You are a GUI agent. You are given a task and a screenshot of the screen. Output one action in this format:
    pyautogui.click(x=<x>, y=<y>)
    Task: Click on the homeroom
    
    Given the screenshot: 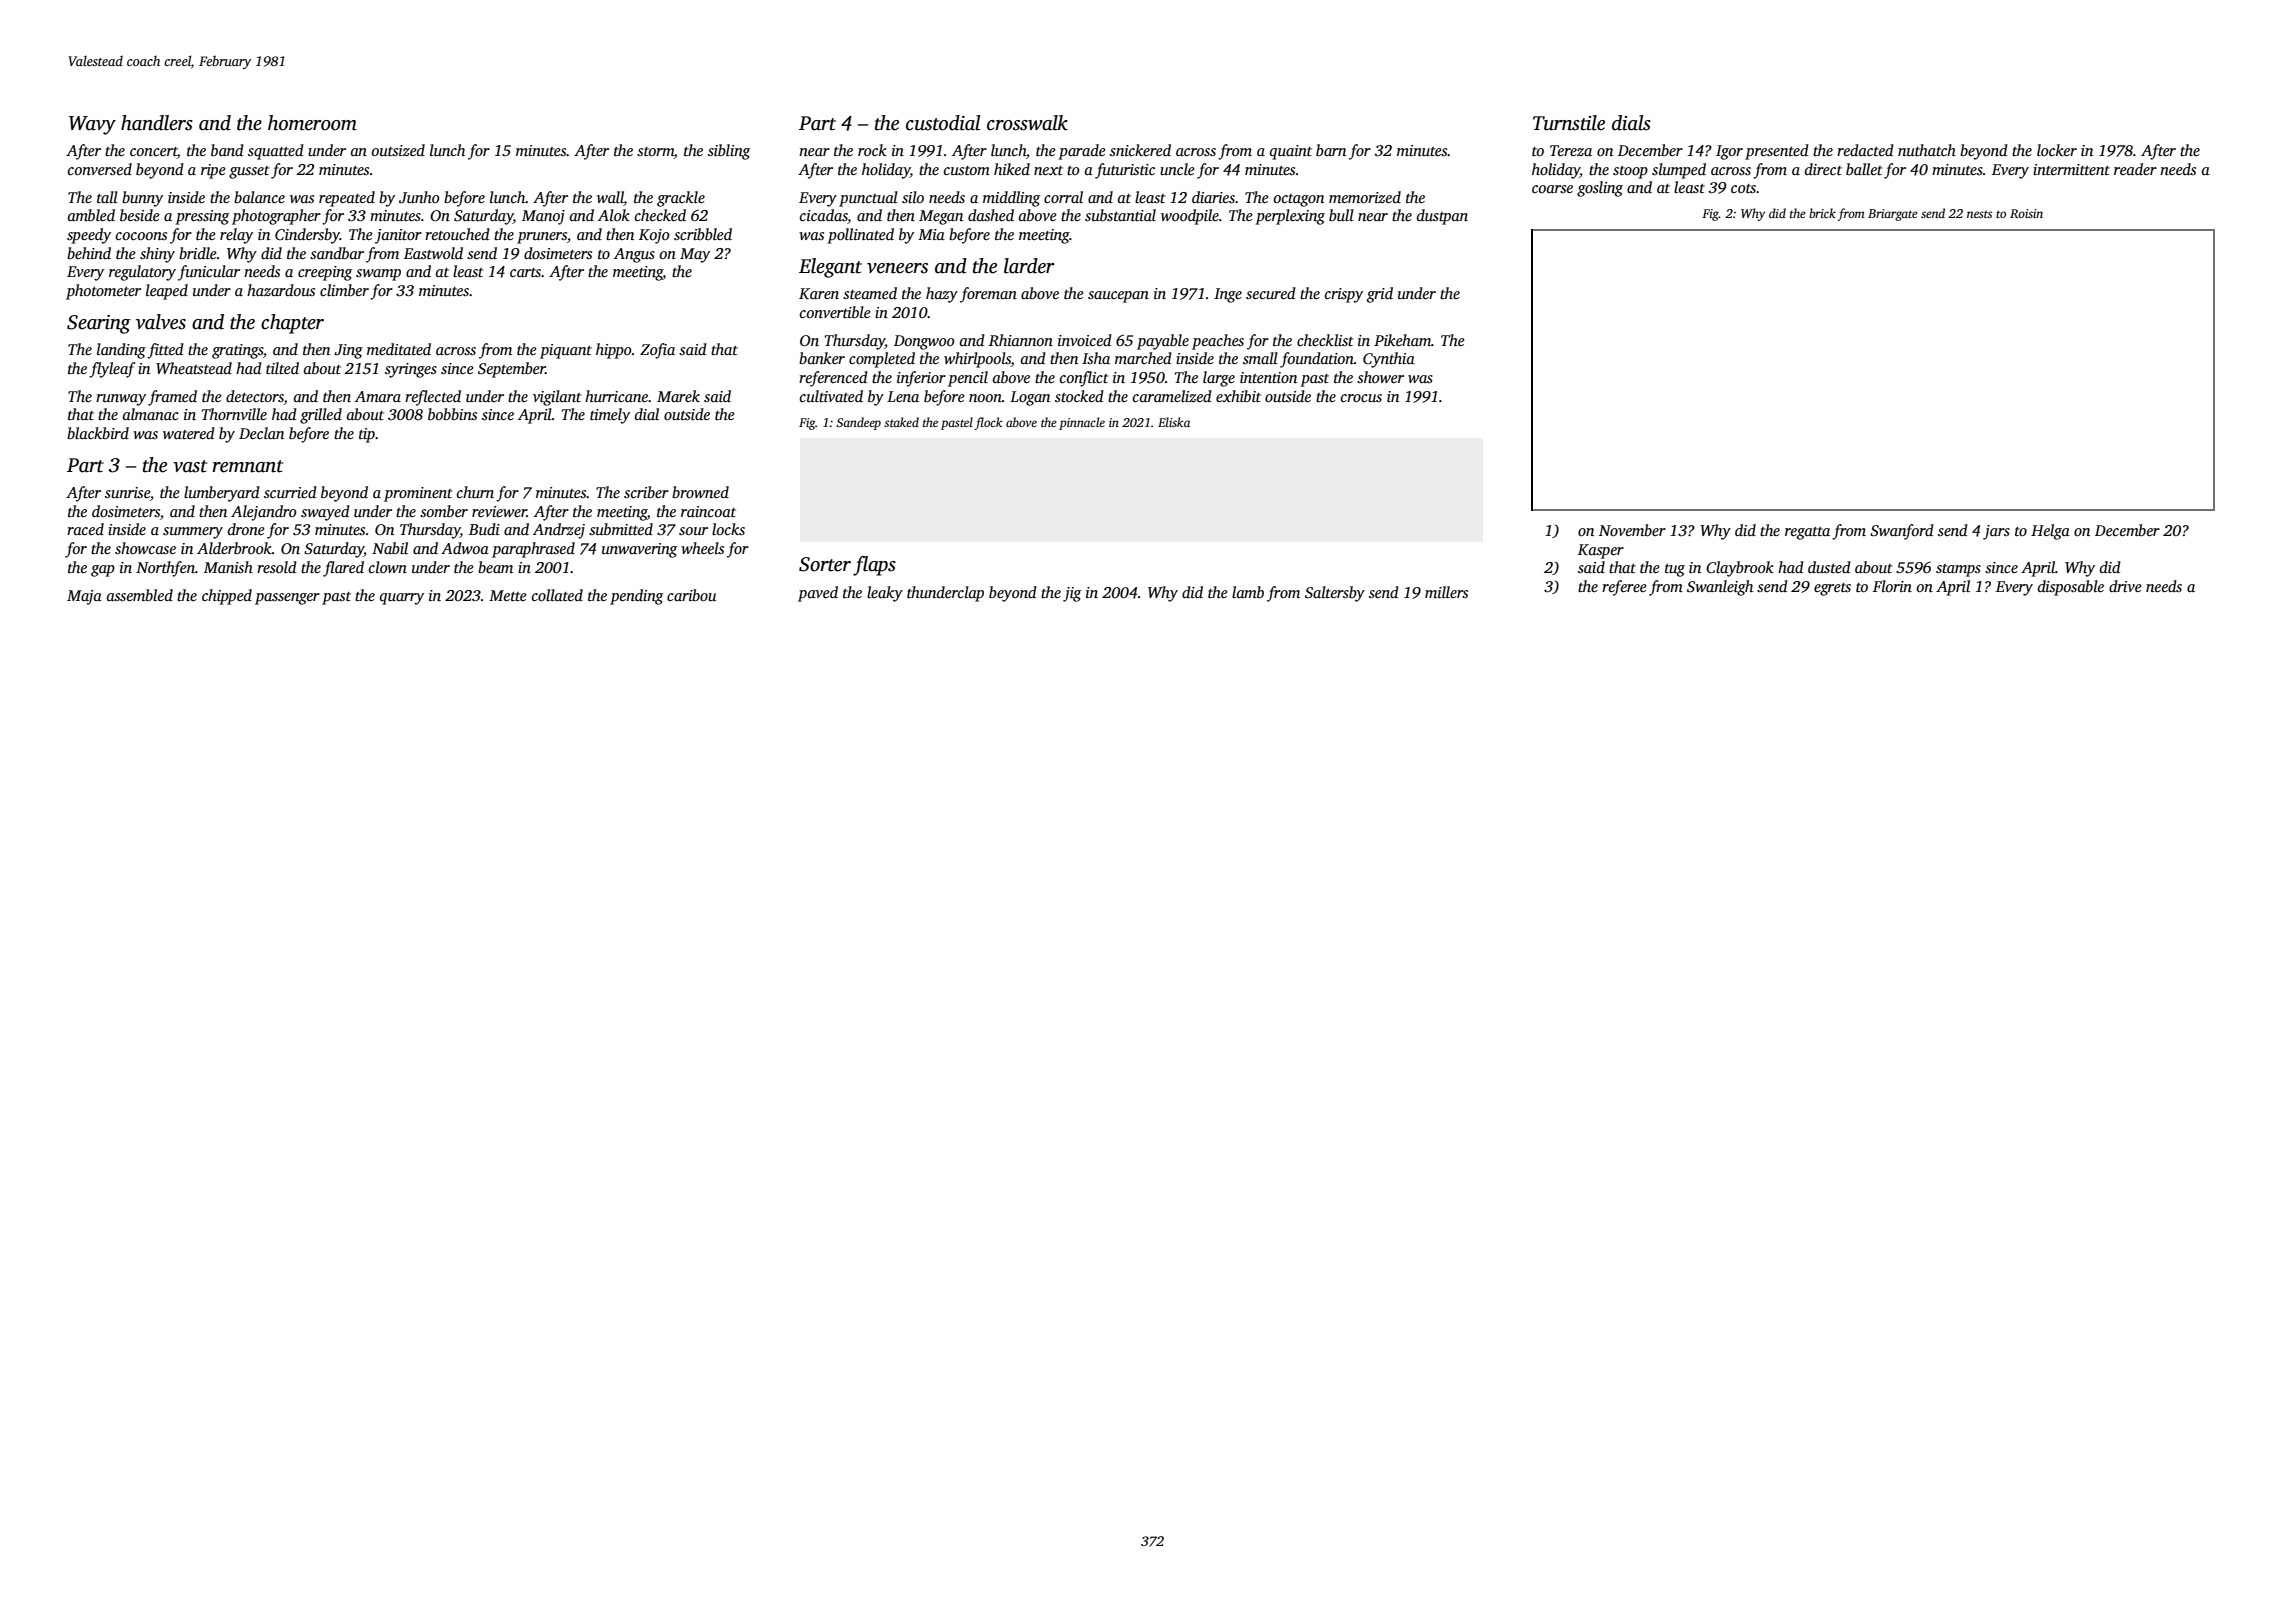 What is the action you would take?
    pyautogui.click(x=312, y=123)
